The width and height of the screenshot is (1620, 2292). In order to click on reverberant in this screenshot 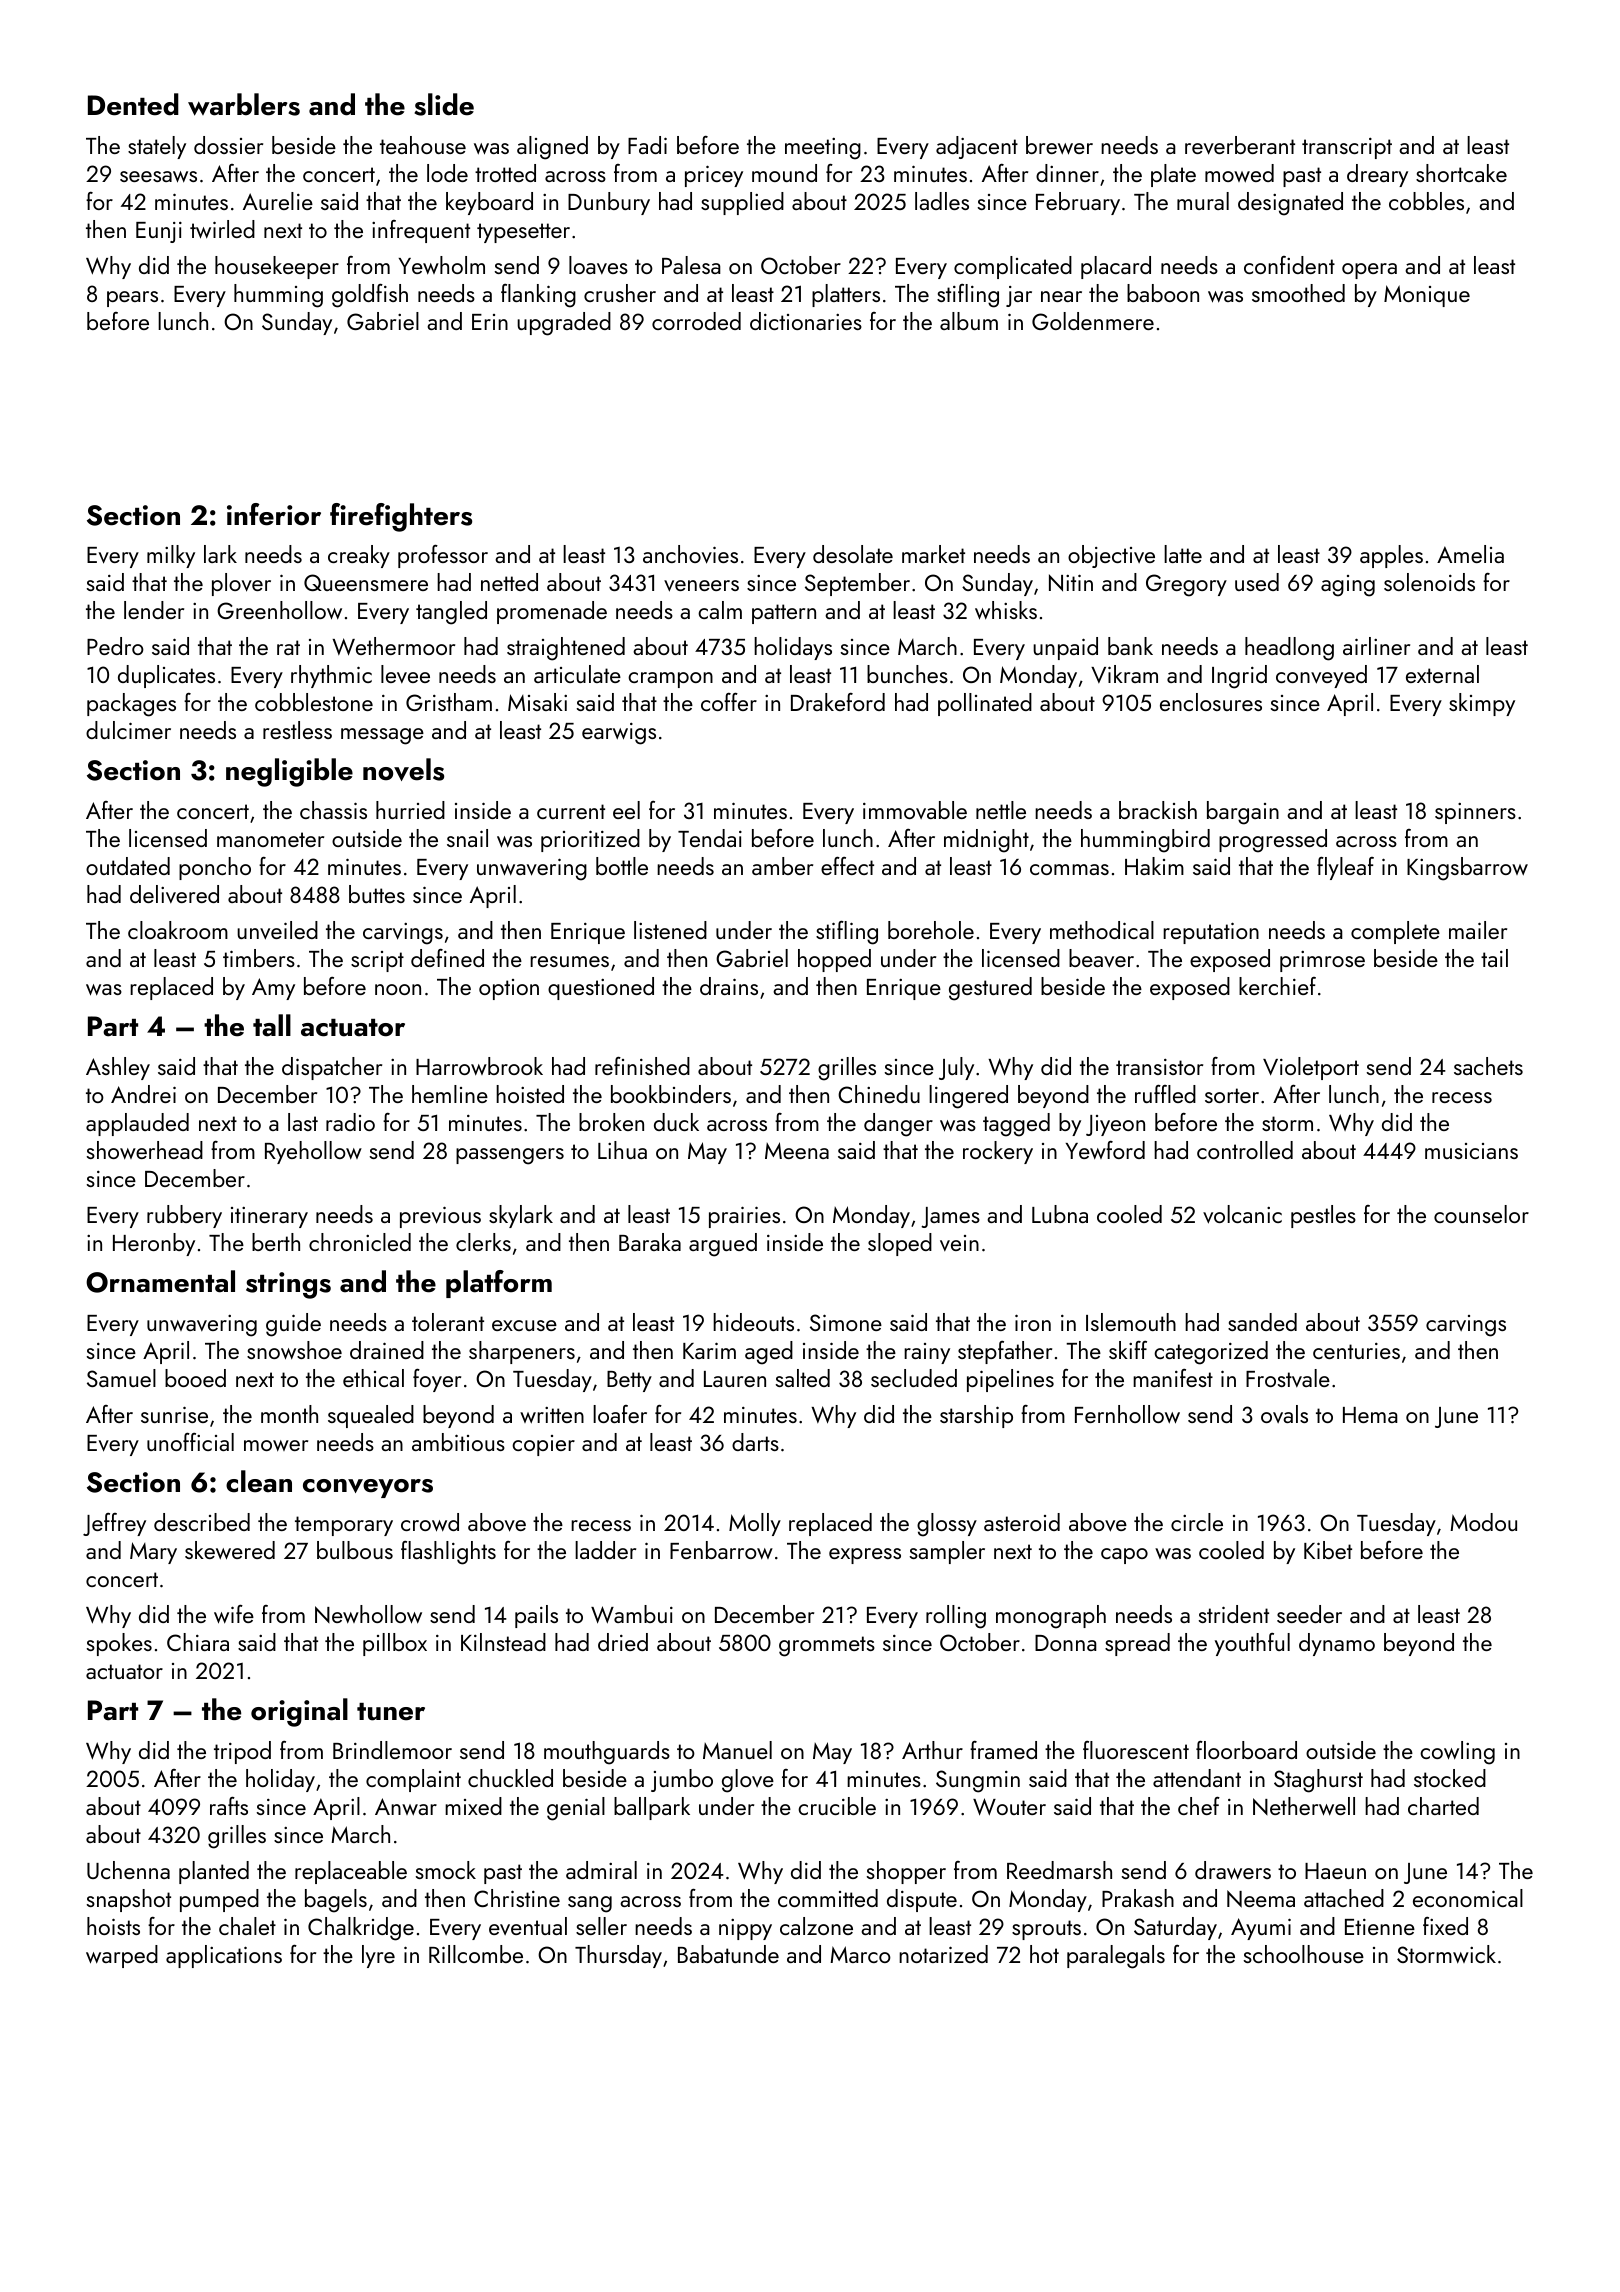, I will do `click(1240, 145)`.
